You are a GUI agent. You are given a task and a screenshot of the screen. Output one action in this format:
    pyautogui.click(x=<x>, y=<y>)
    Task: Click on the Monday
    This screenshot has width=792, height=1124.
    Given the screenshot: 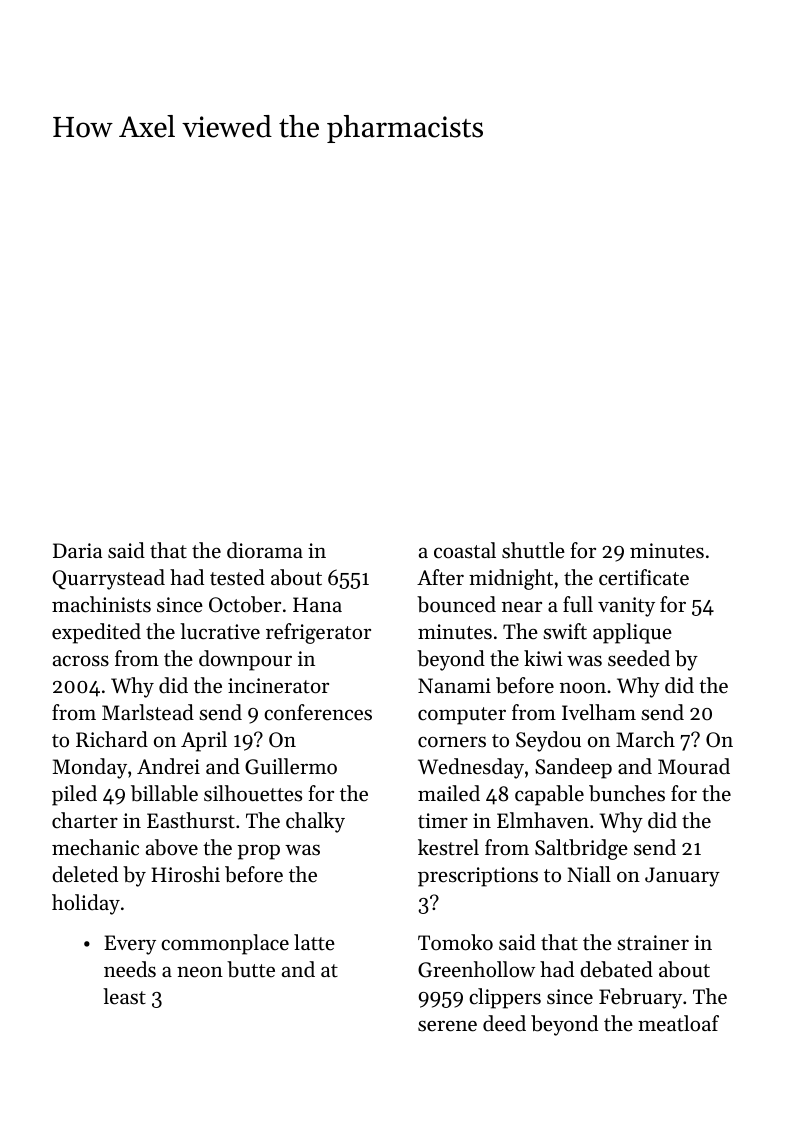 What is the action you would take?
    pyautogui.click(x=90, y=768)
